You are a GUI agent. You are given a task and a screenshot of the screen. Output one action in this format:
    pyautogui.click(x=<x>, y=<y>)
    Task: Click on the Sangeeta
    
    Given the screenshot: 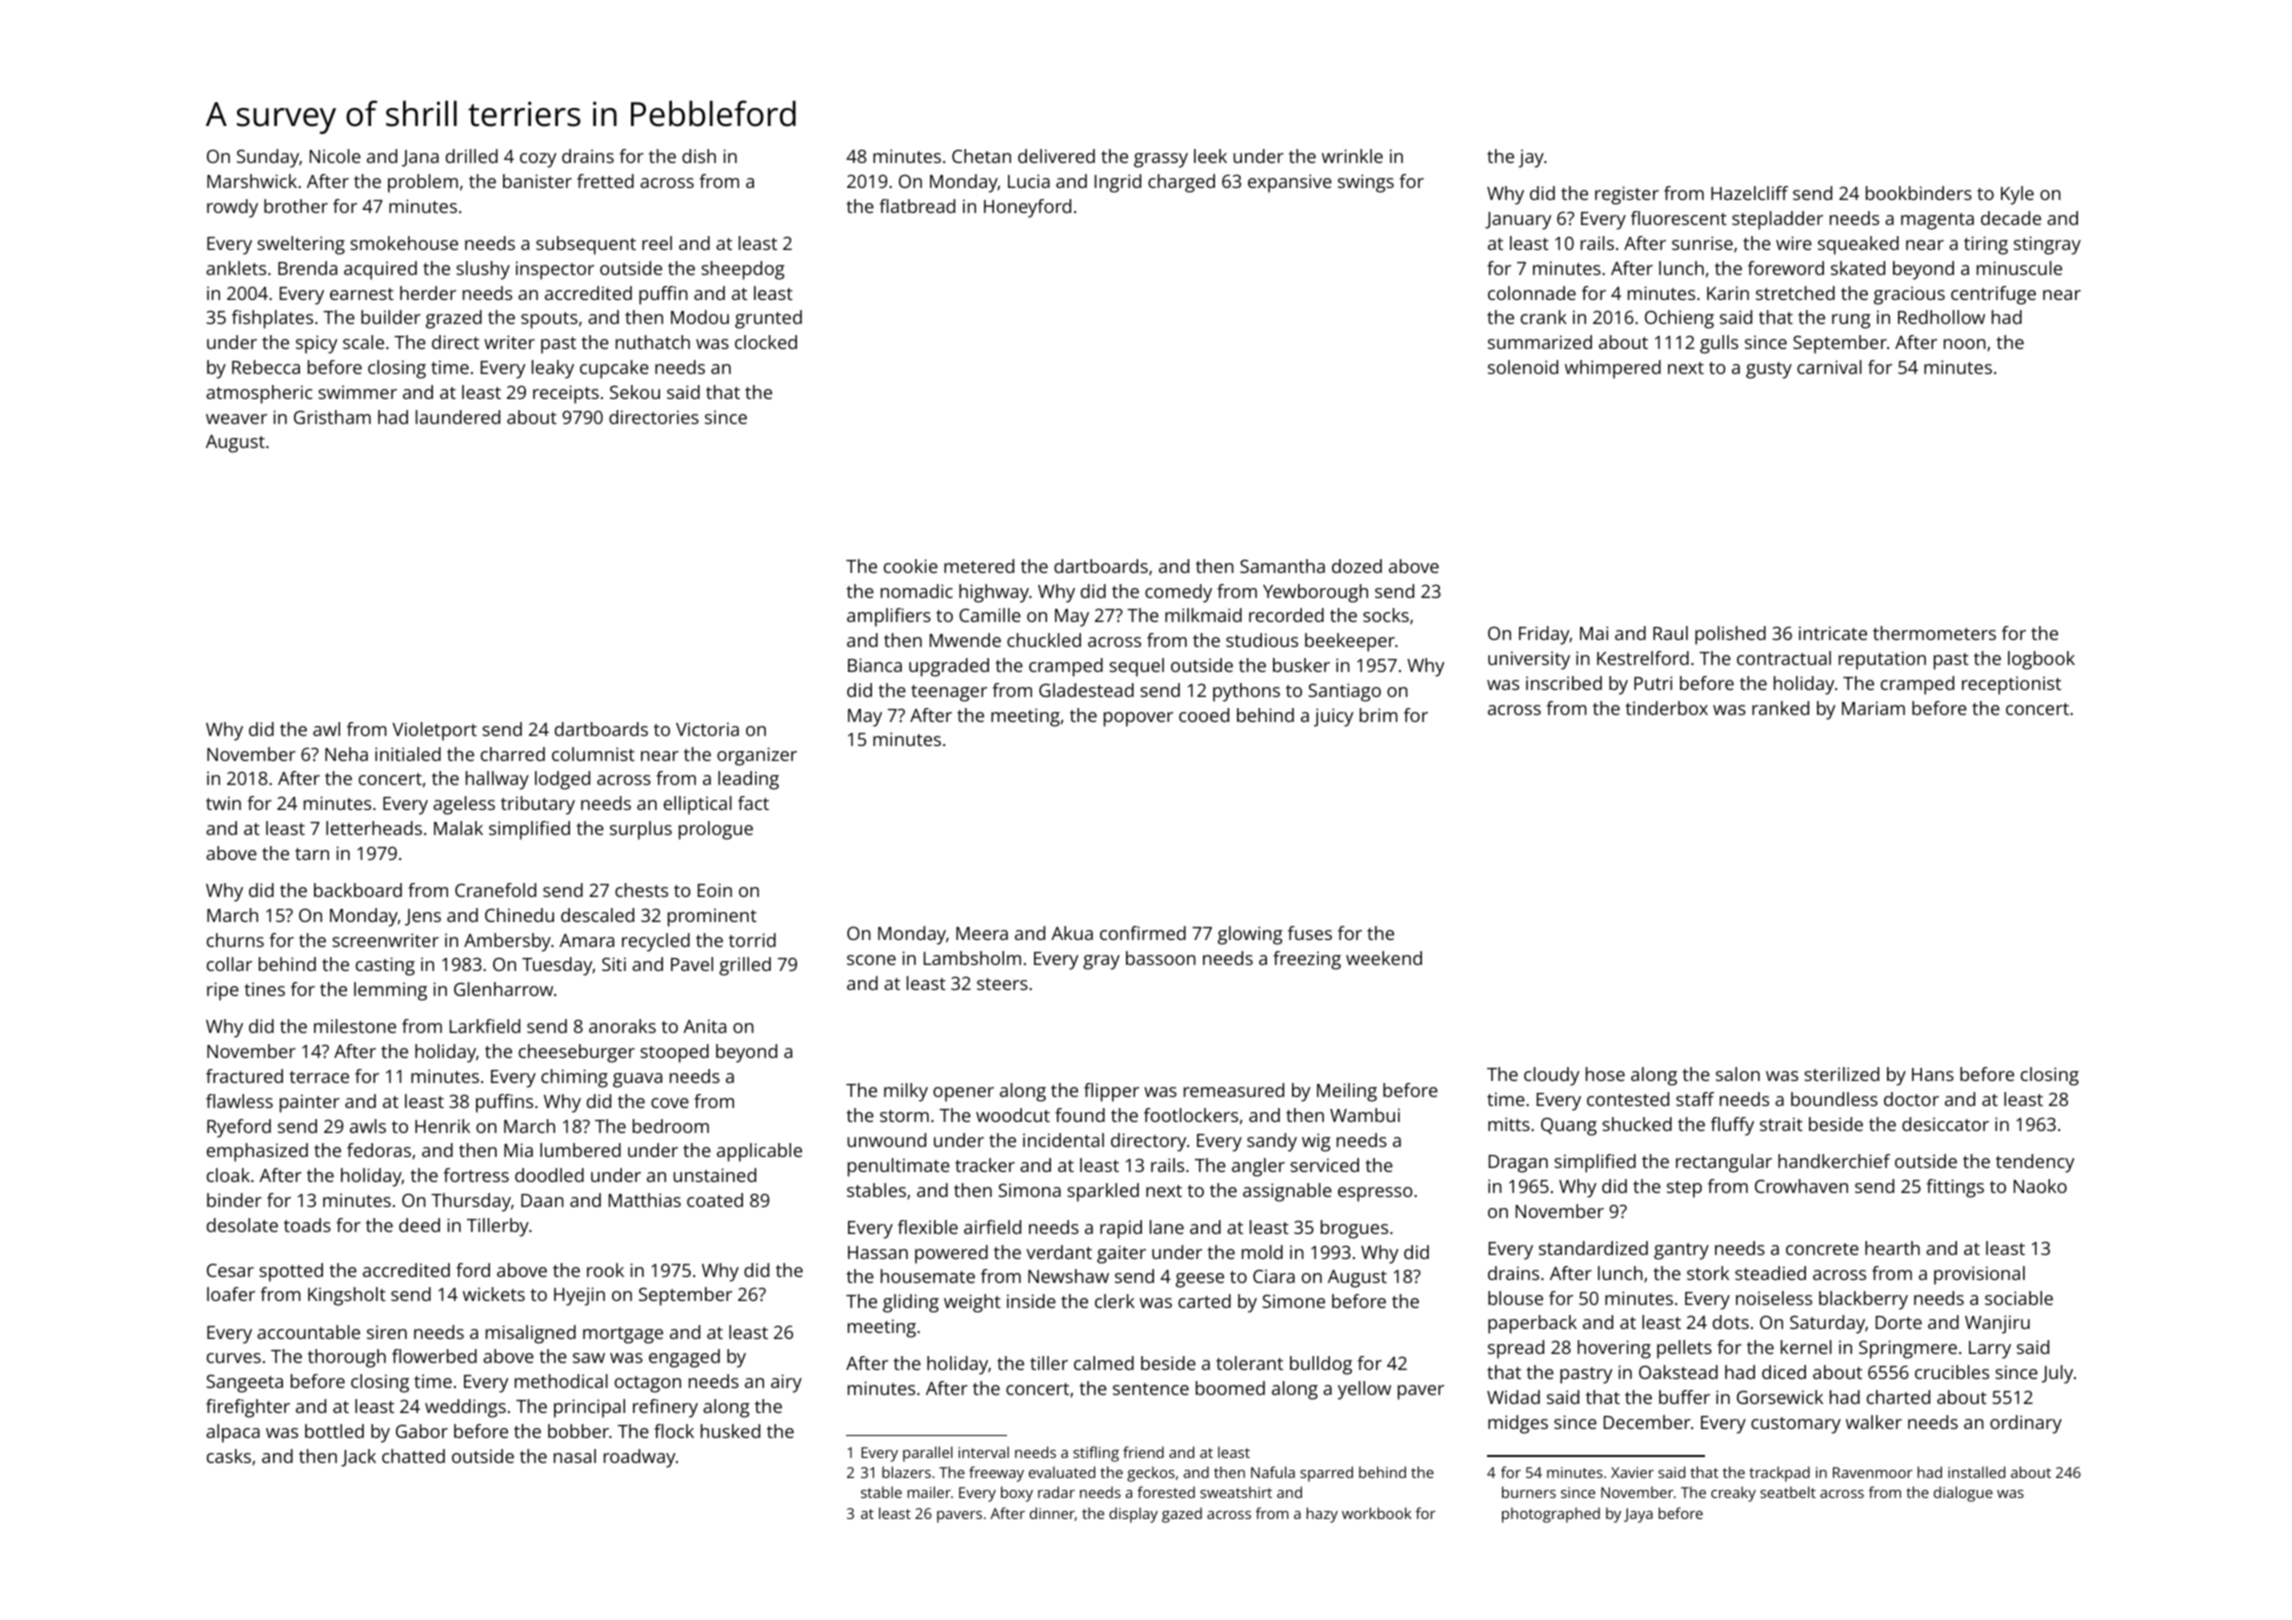 What is the action you would take?
    pyautogui.click(x=244, y=1384)
